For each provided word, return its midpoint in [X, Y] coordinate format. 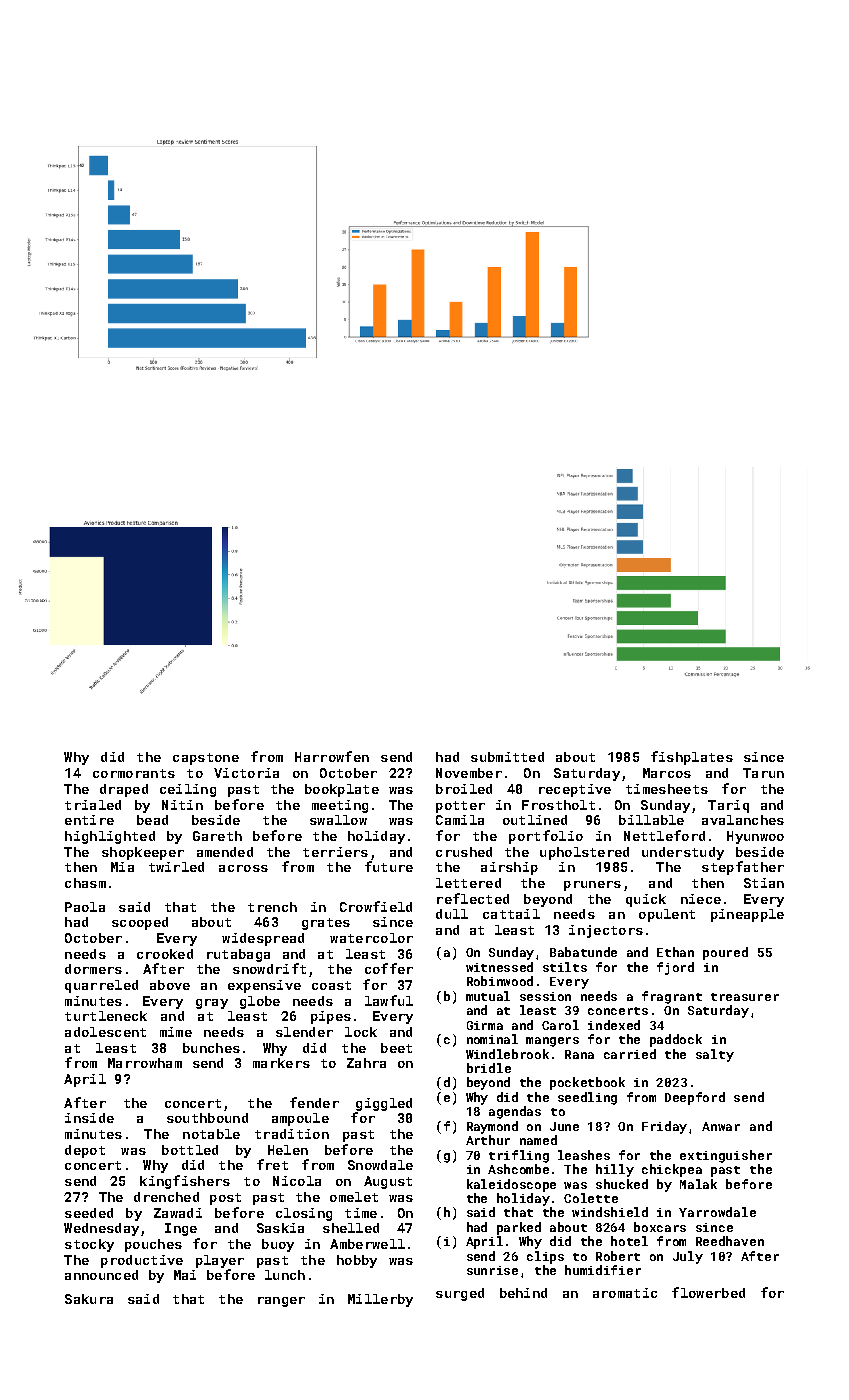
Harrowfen [332, 756]
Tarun [763, 773]
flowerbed [708, 1292]
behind [523, 1293]
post [225, 1199]
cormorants [134, 773]
